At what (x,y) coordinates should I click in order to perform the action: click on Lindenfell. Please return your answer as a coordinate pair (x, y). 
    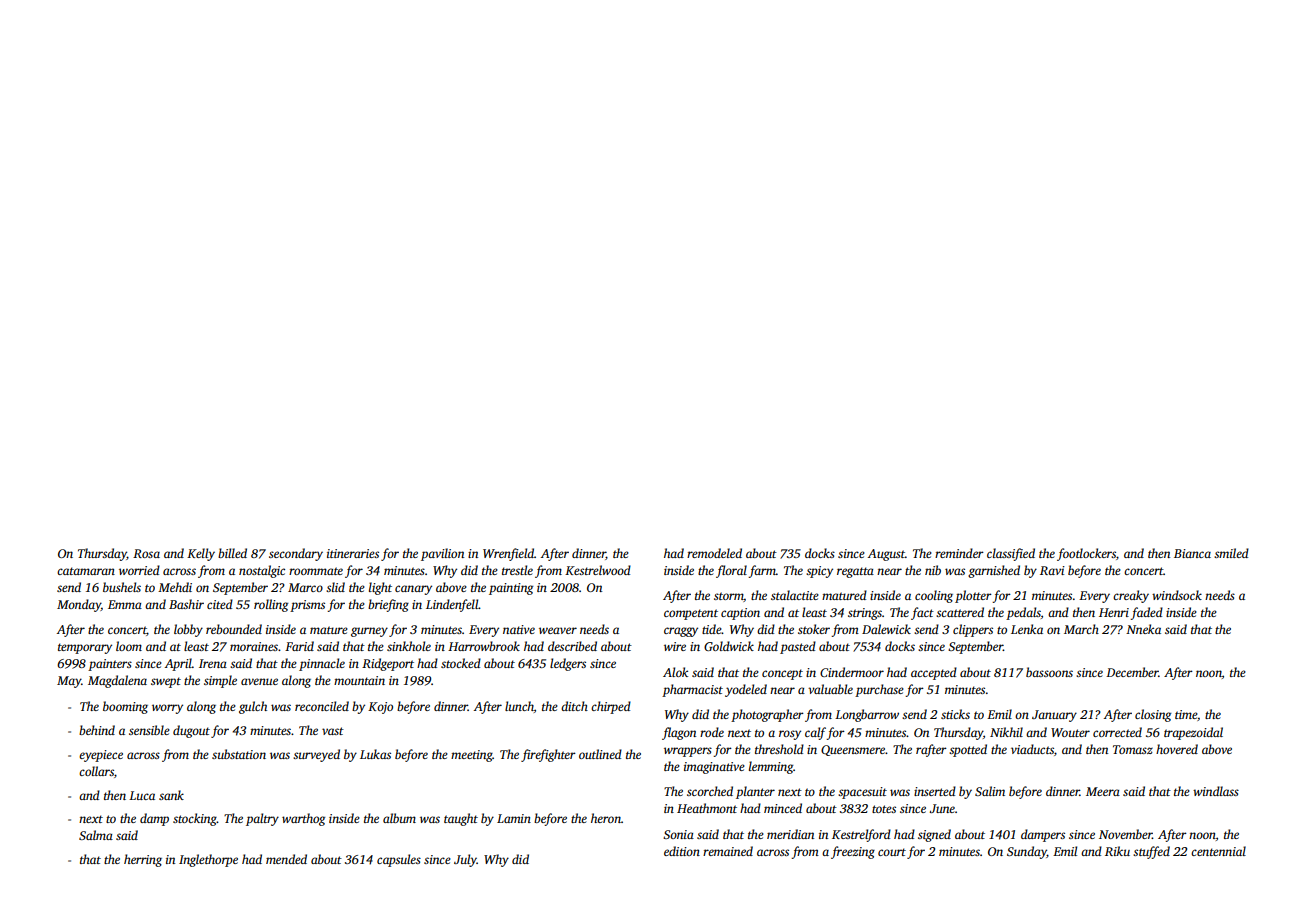
    Looking at the image, I should click on (452, 605).
